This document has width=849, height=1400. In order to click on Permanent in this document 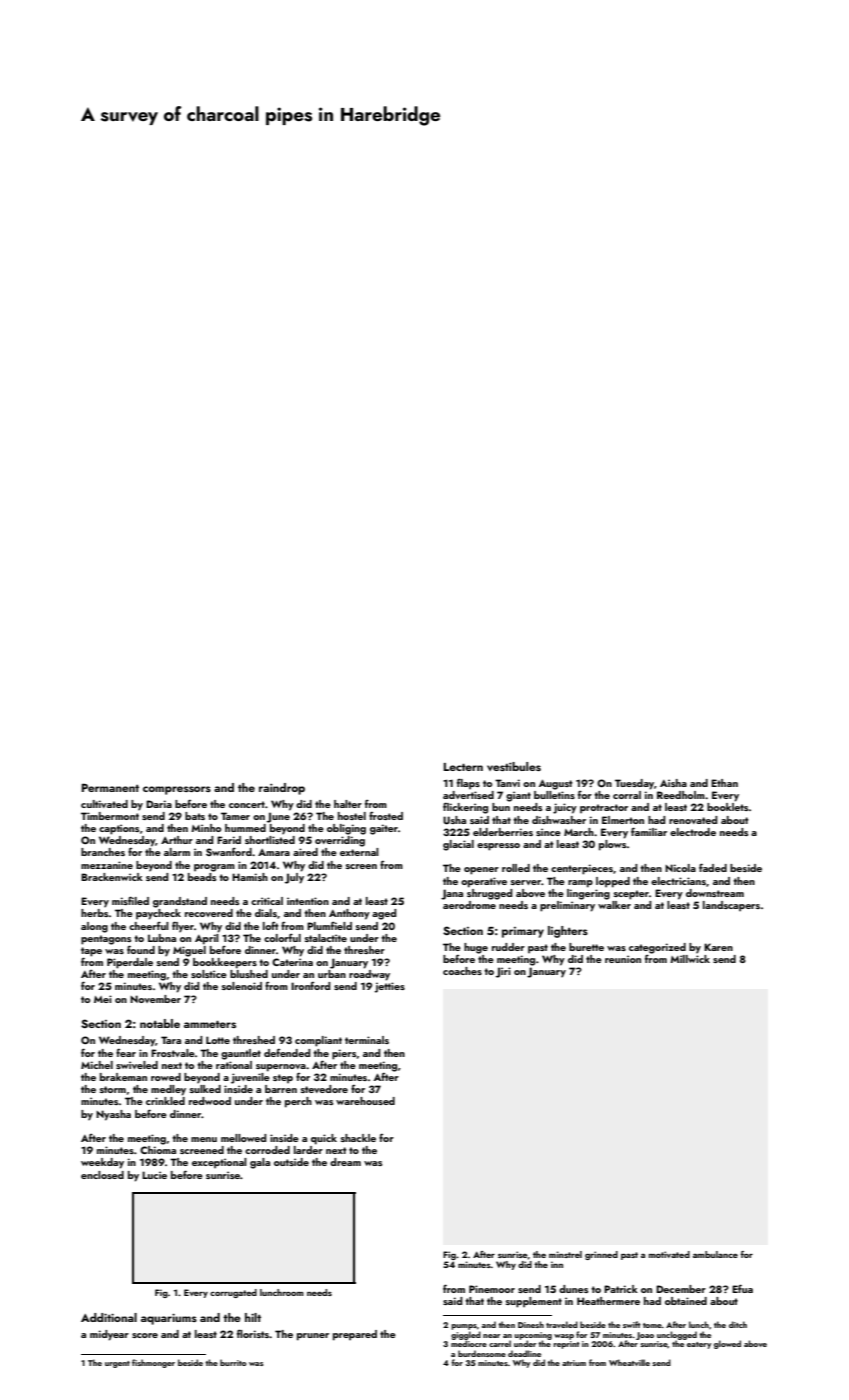, I will do `click(110, 787)`.
